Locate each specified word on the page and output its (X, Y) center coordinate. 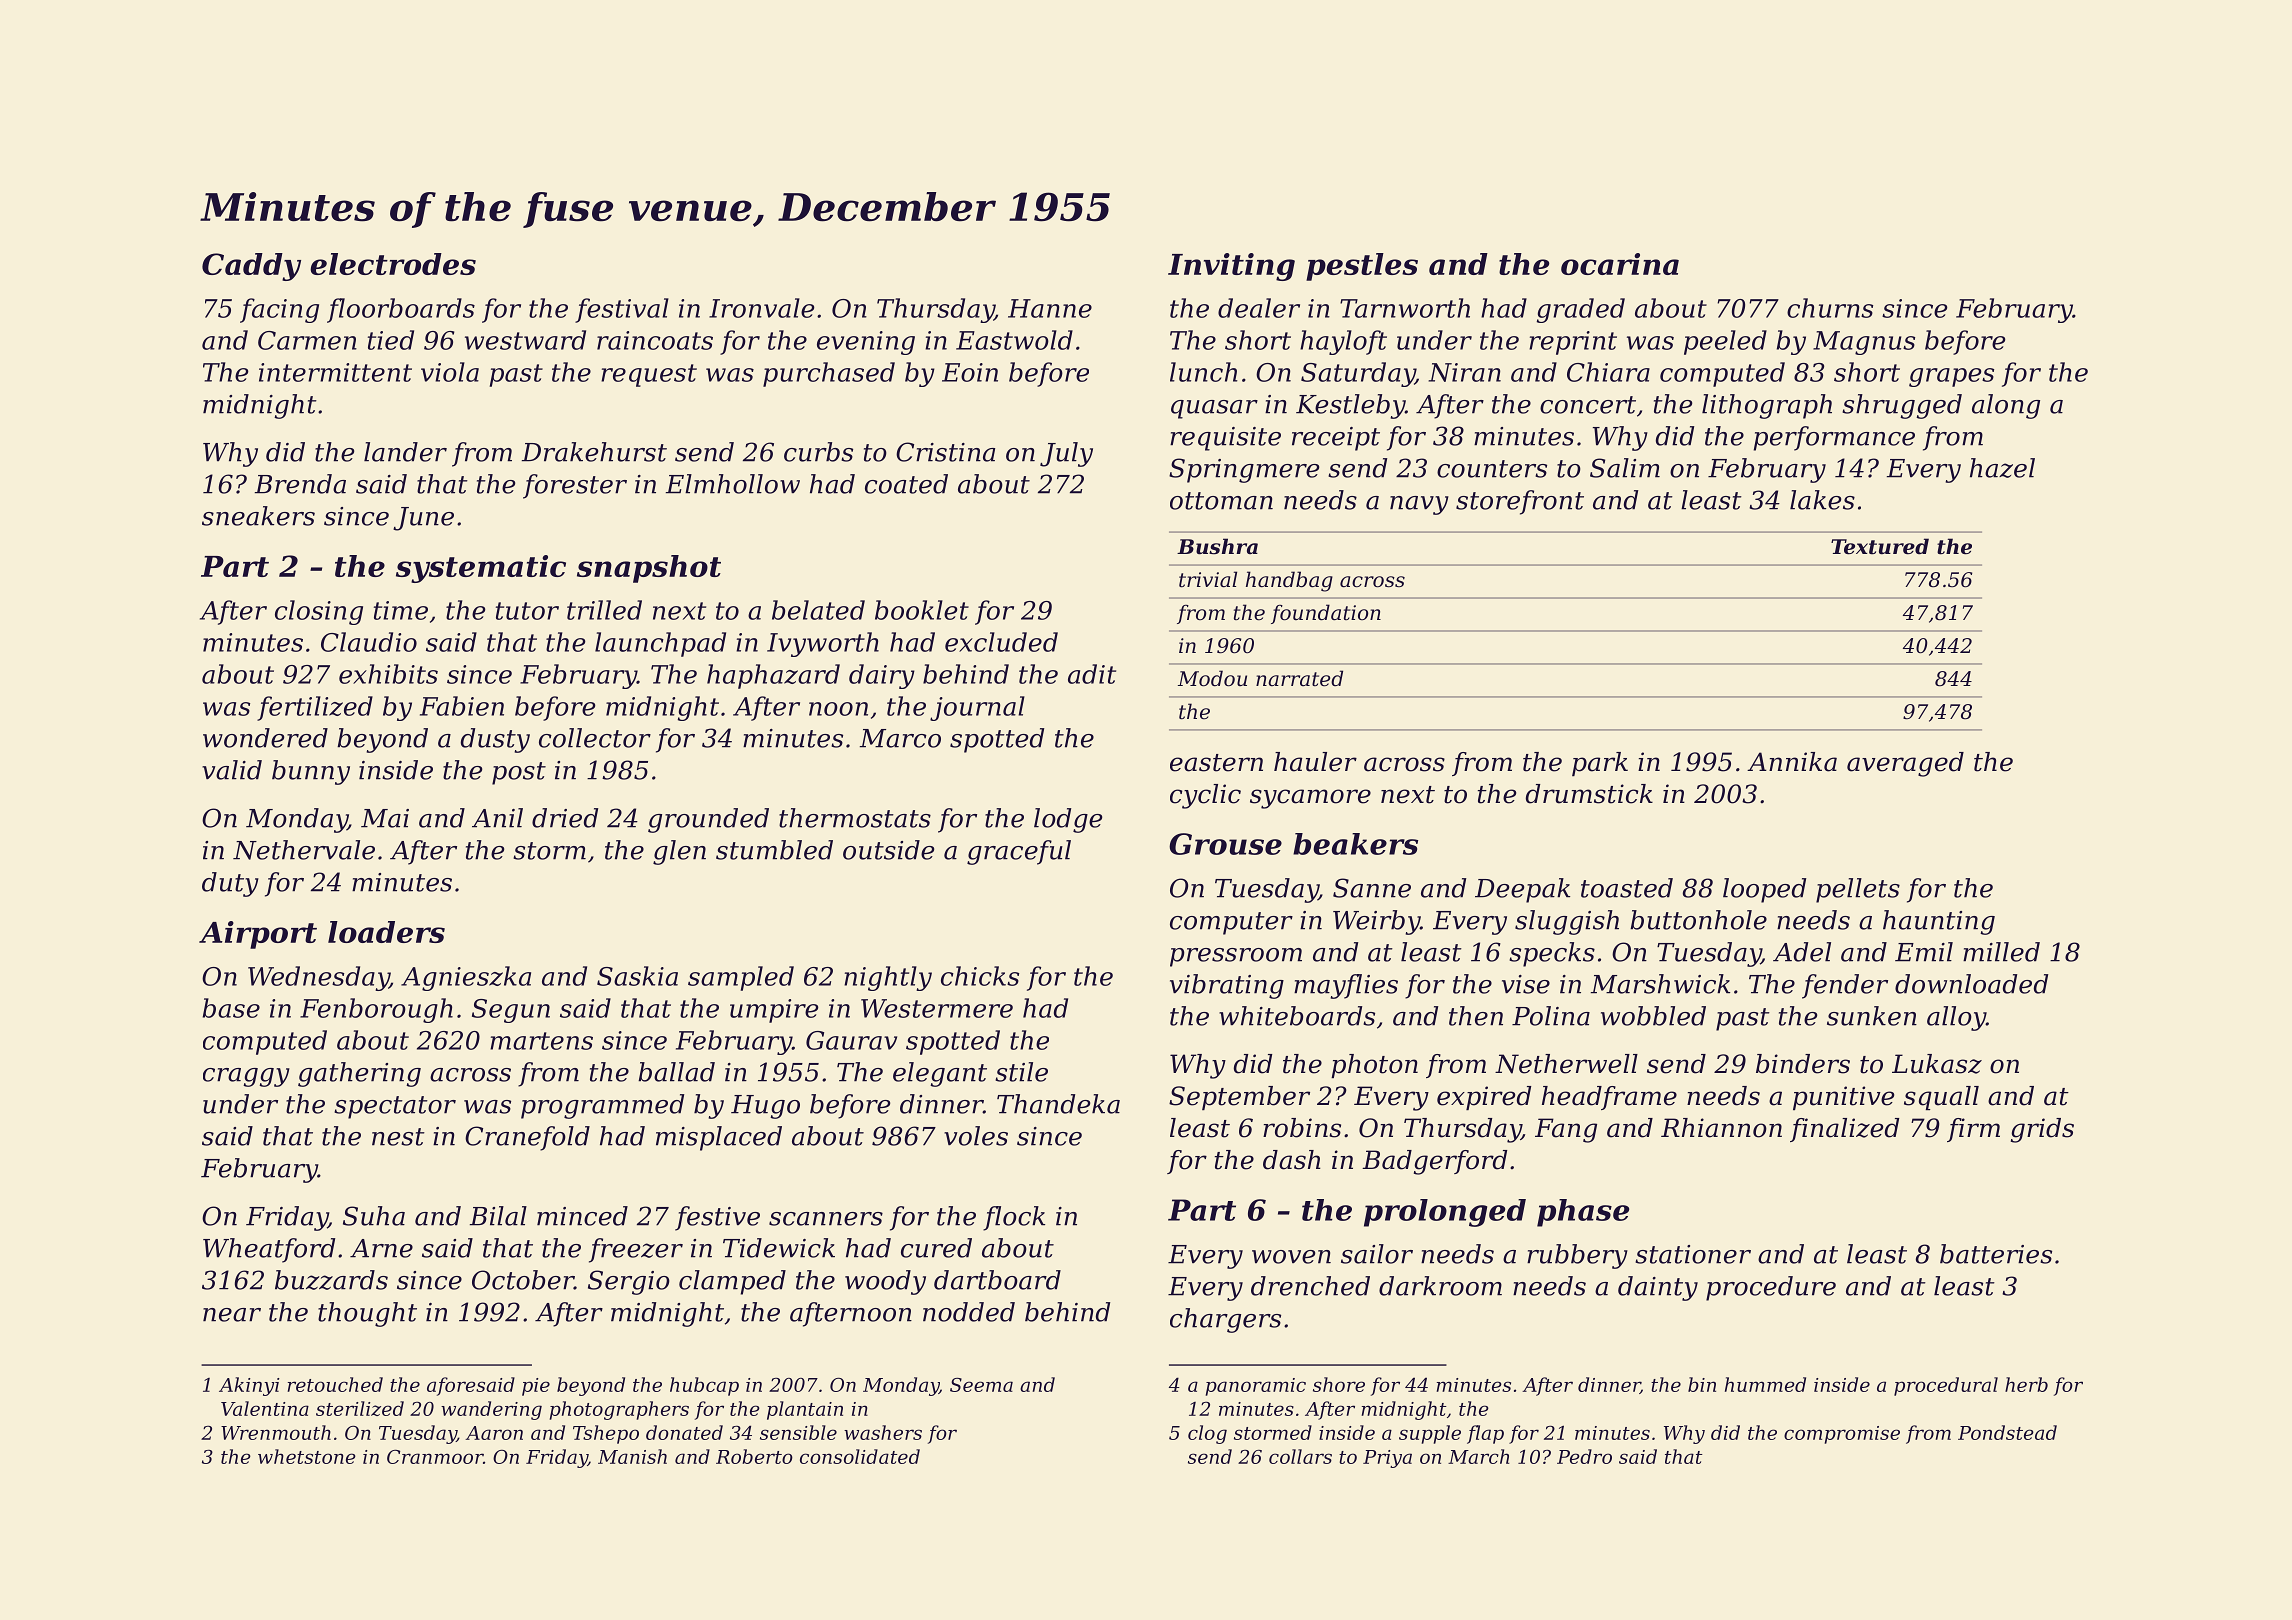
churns (1830, 308)
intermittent (335, 372)
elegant (940, 1074)
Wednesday (318, 978)
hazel (2002, 468)
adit (1092, 674)
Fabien (462, 706)
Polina (1551, 1016)
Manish (632, 1456)
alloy (1956, 1018)
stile (1021, 1072)
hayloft (1343, 342)
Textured (1880, 546)
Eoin (970, 372)
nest (398, 1137)
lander (405, 452)
